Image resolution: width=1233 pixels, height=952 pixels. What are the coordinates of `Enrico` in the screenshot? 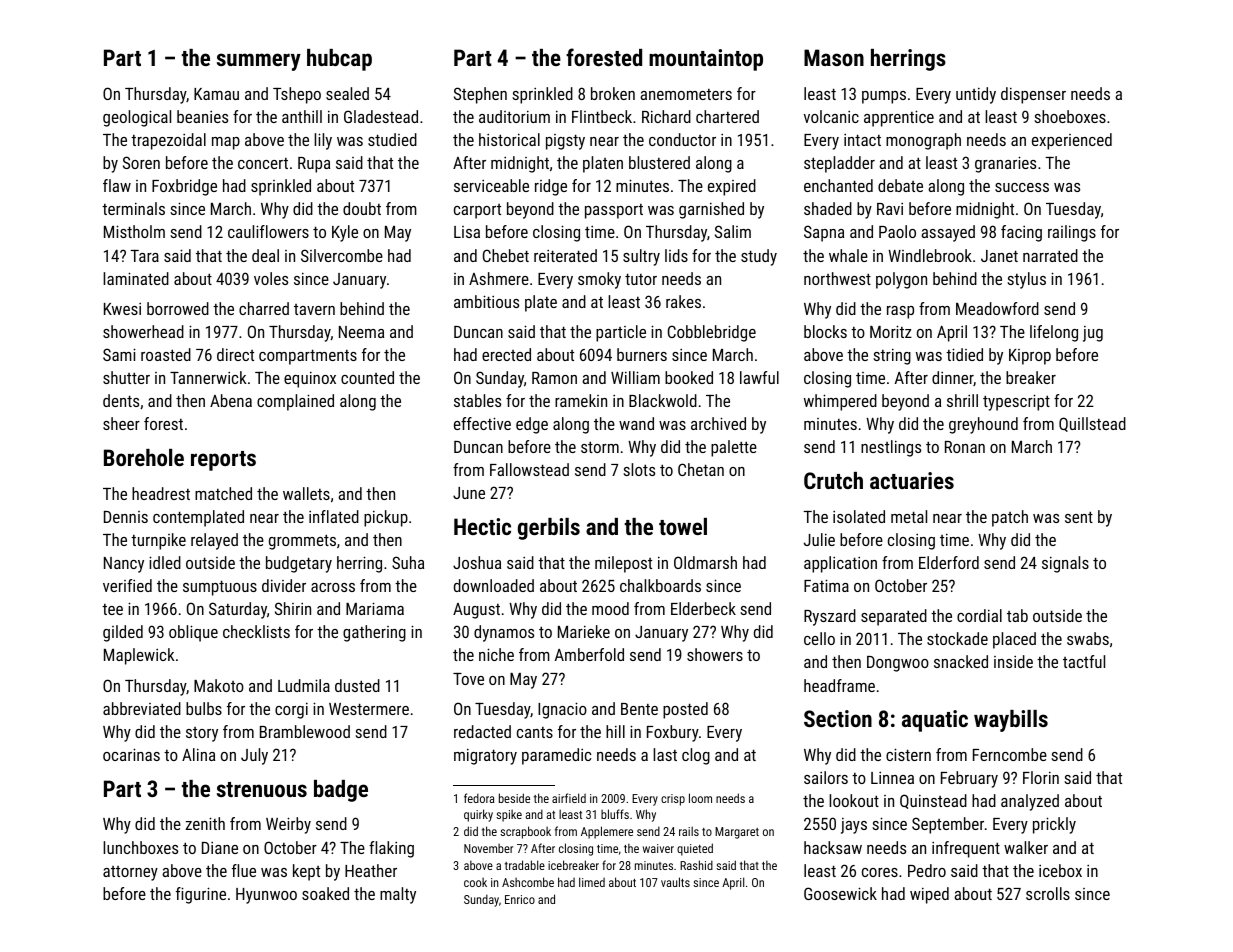 It's located at (520, 899).
